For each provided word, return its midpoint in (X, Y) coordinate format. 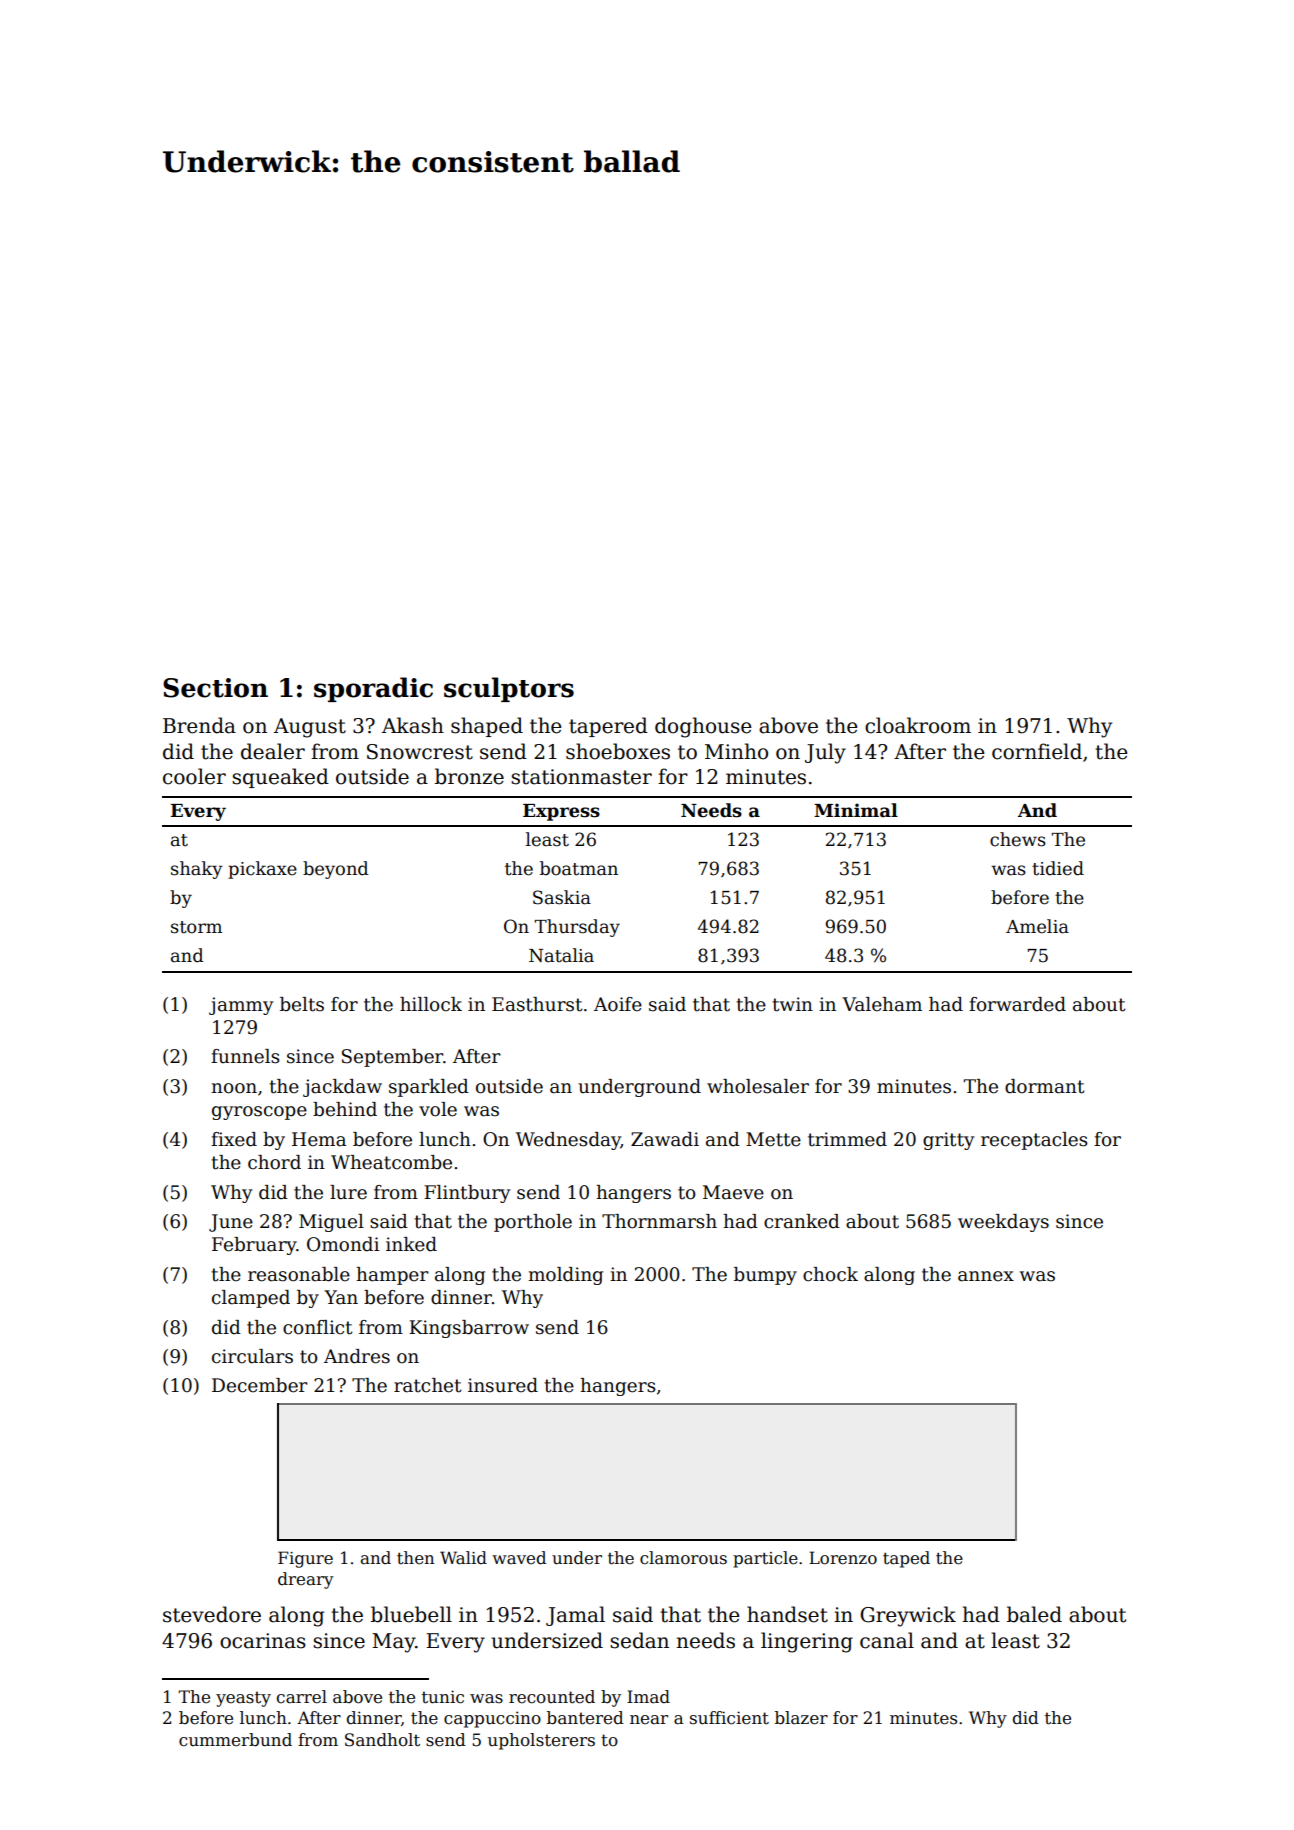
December (260, 1385)
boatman (579, 868)
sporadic (373, 689)
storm (196, 927)
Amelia (1037, 926)
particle (765, 1559)
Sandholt (382, 1740)
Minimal (856, 810)
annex (986, 1276)
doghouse (703, 727)
